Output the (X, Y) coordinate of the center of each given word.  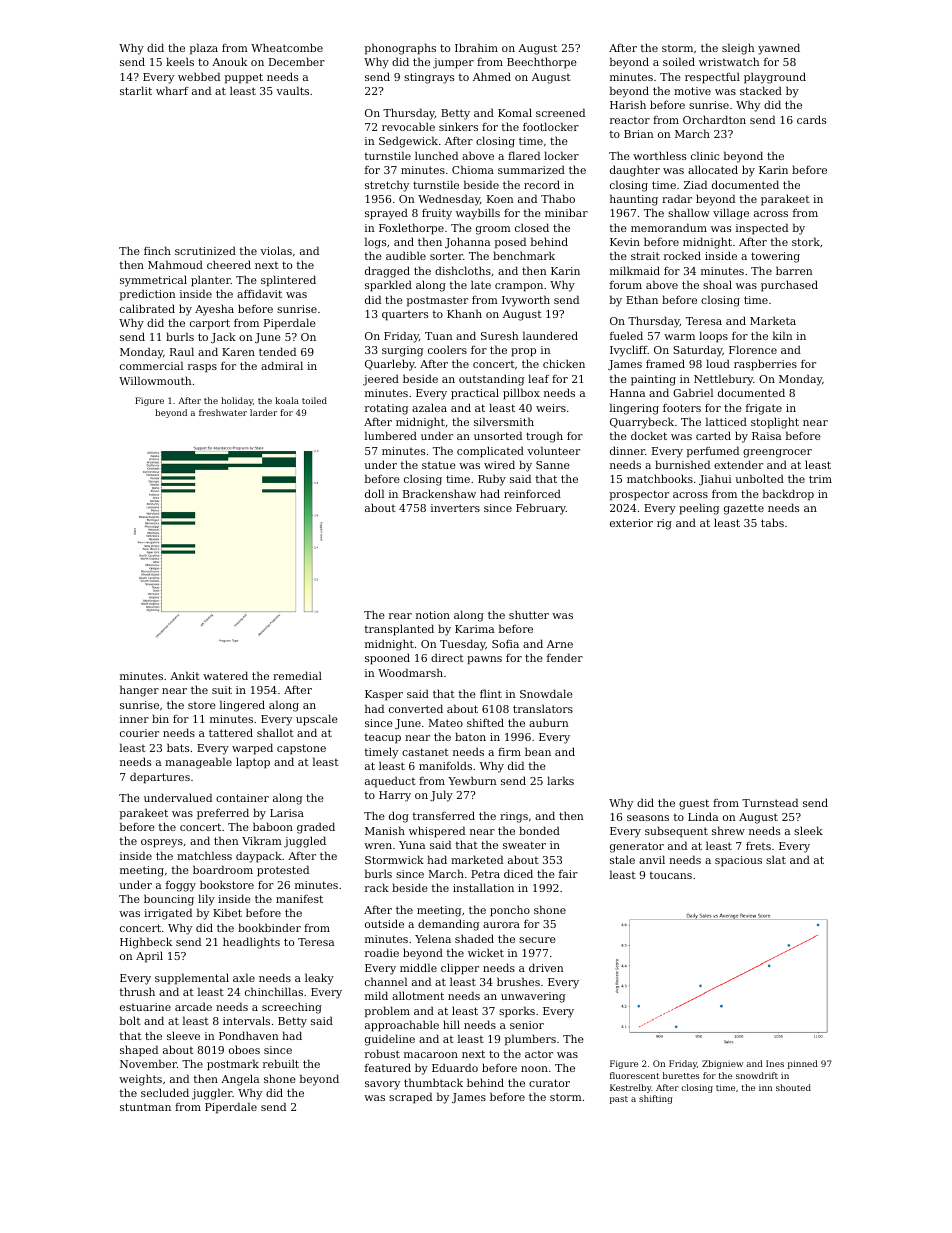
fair (568, 874)
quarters (405, 316)
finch (157, 250)
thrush (137, 991)
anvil (652, 859)
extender (738, 464)
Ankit (185, 675)
